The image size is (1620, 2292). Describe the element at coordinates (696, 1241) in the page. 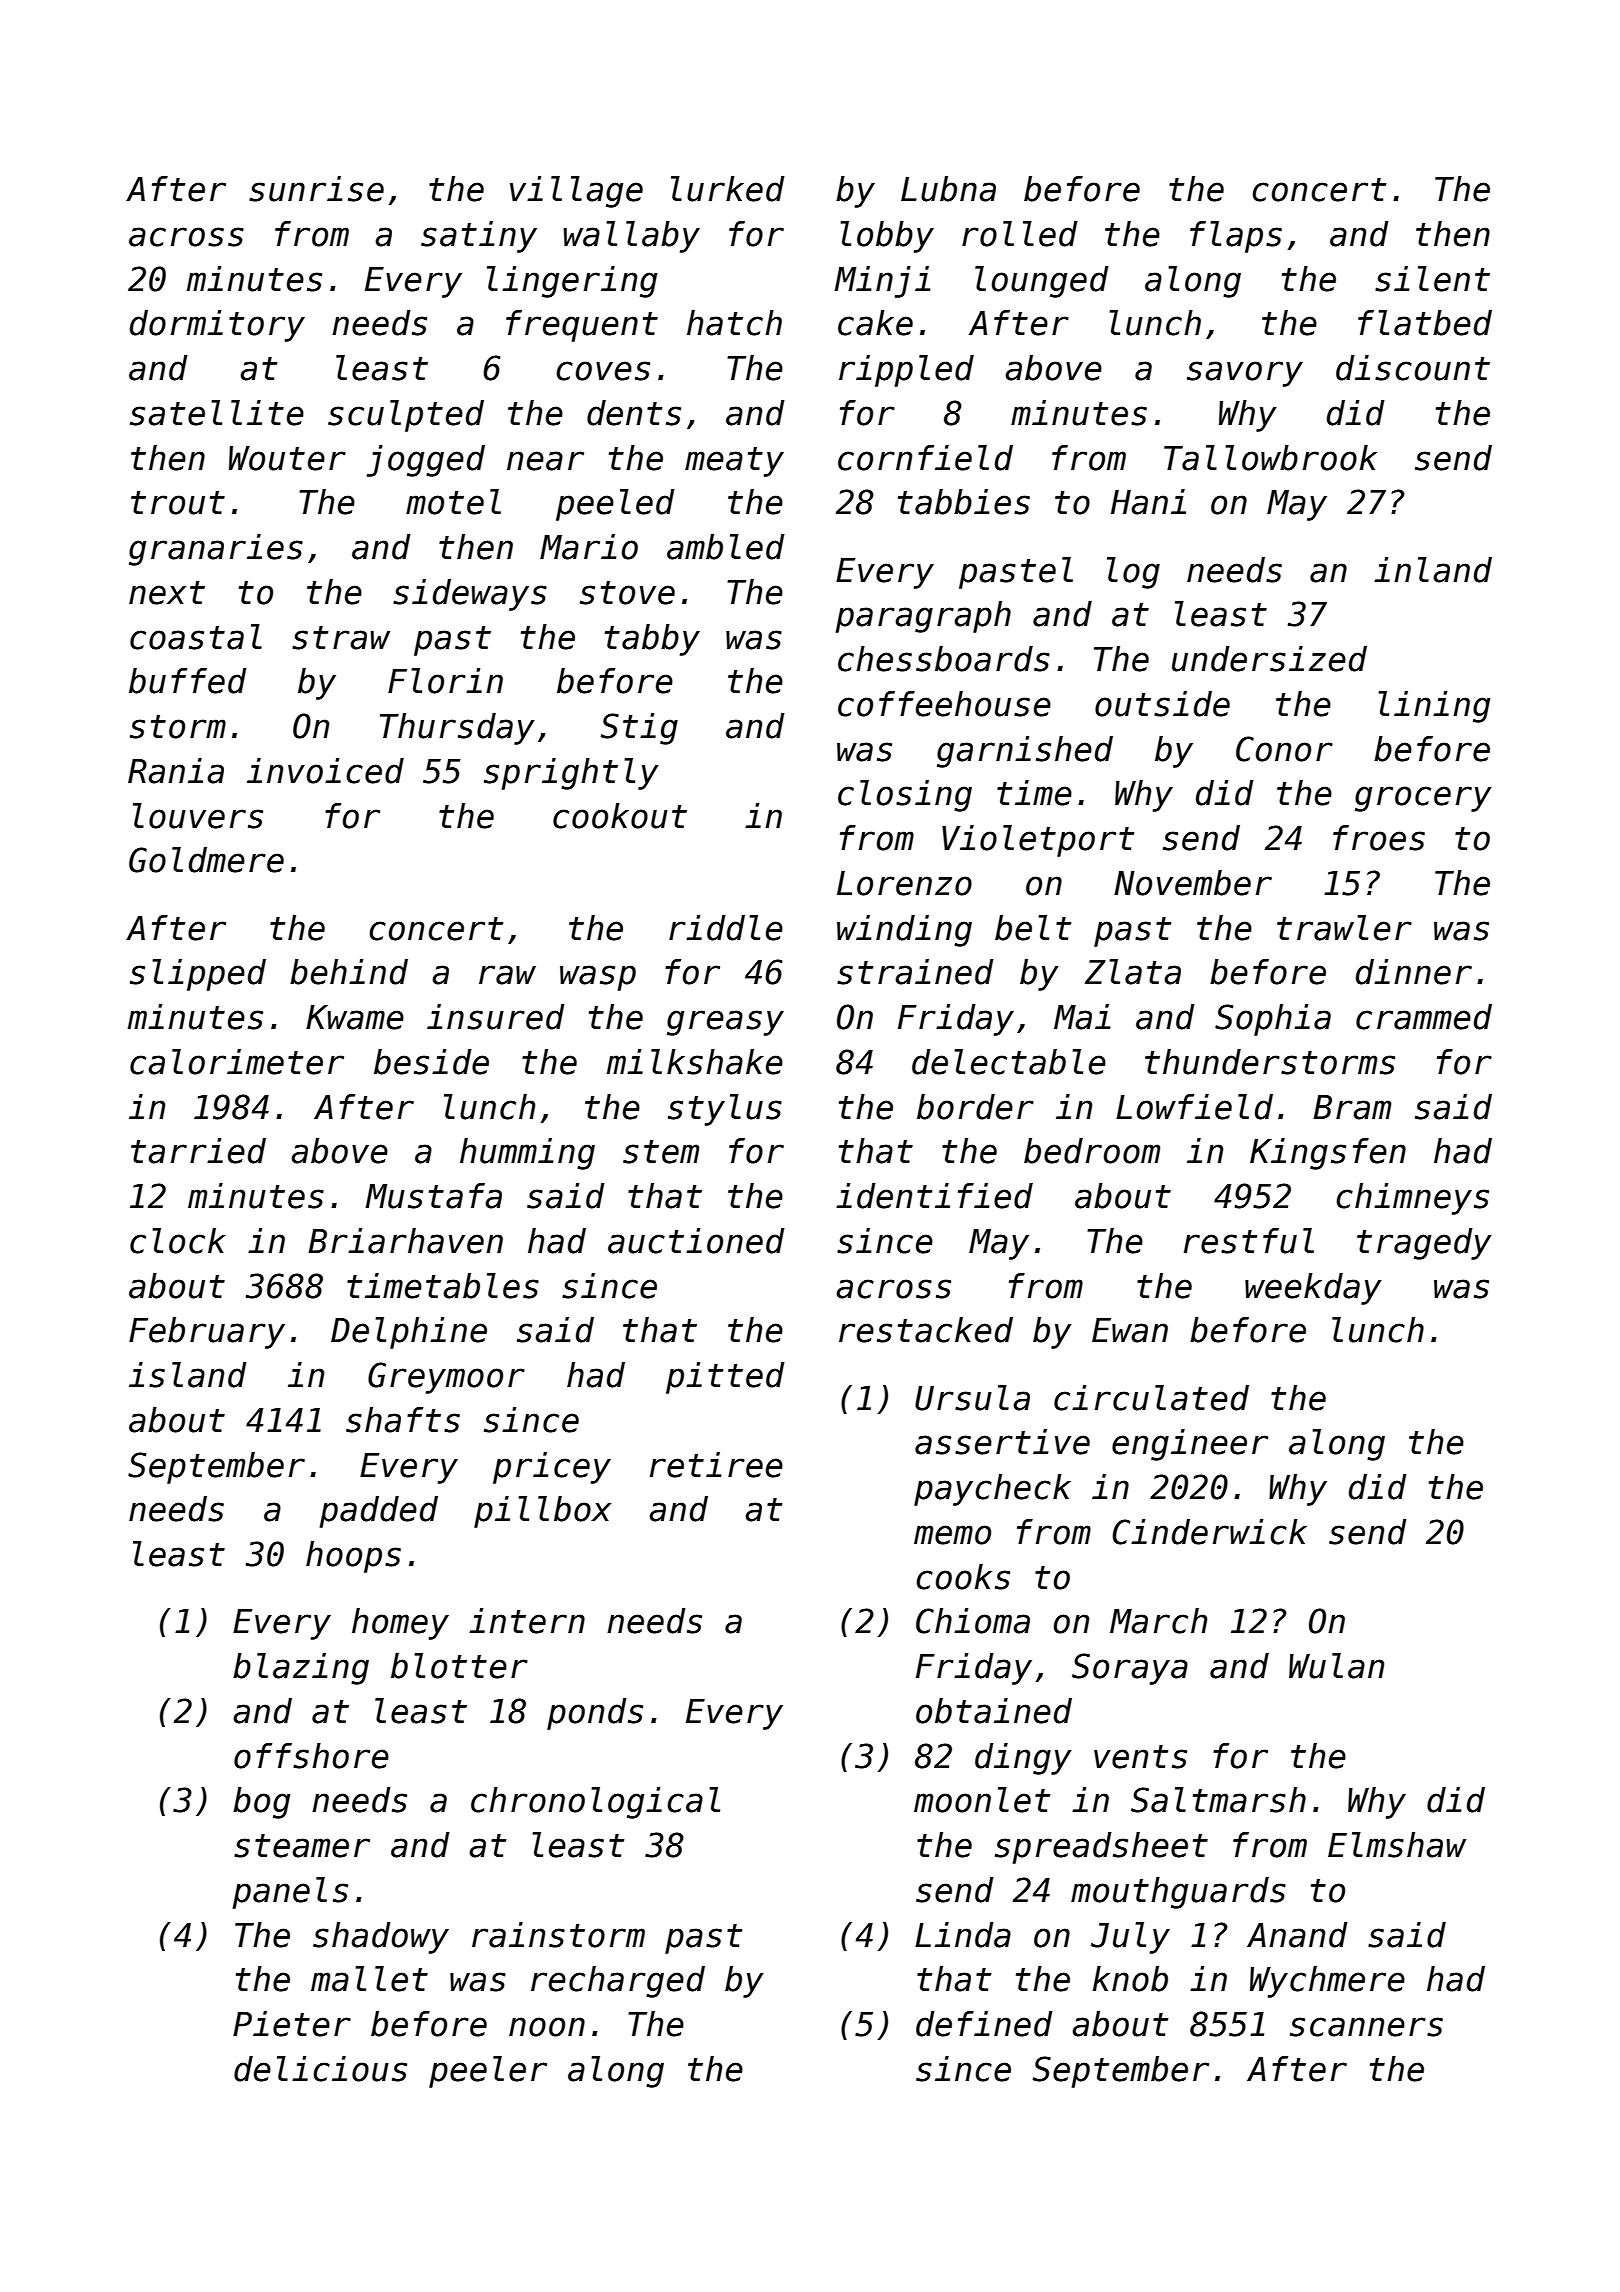

I see `auctioned` at that location.
